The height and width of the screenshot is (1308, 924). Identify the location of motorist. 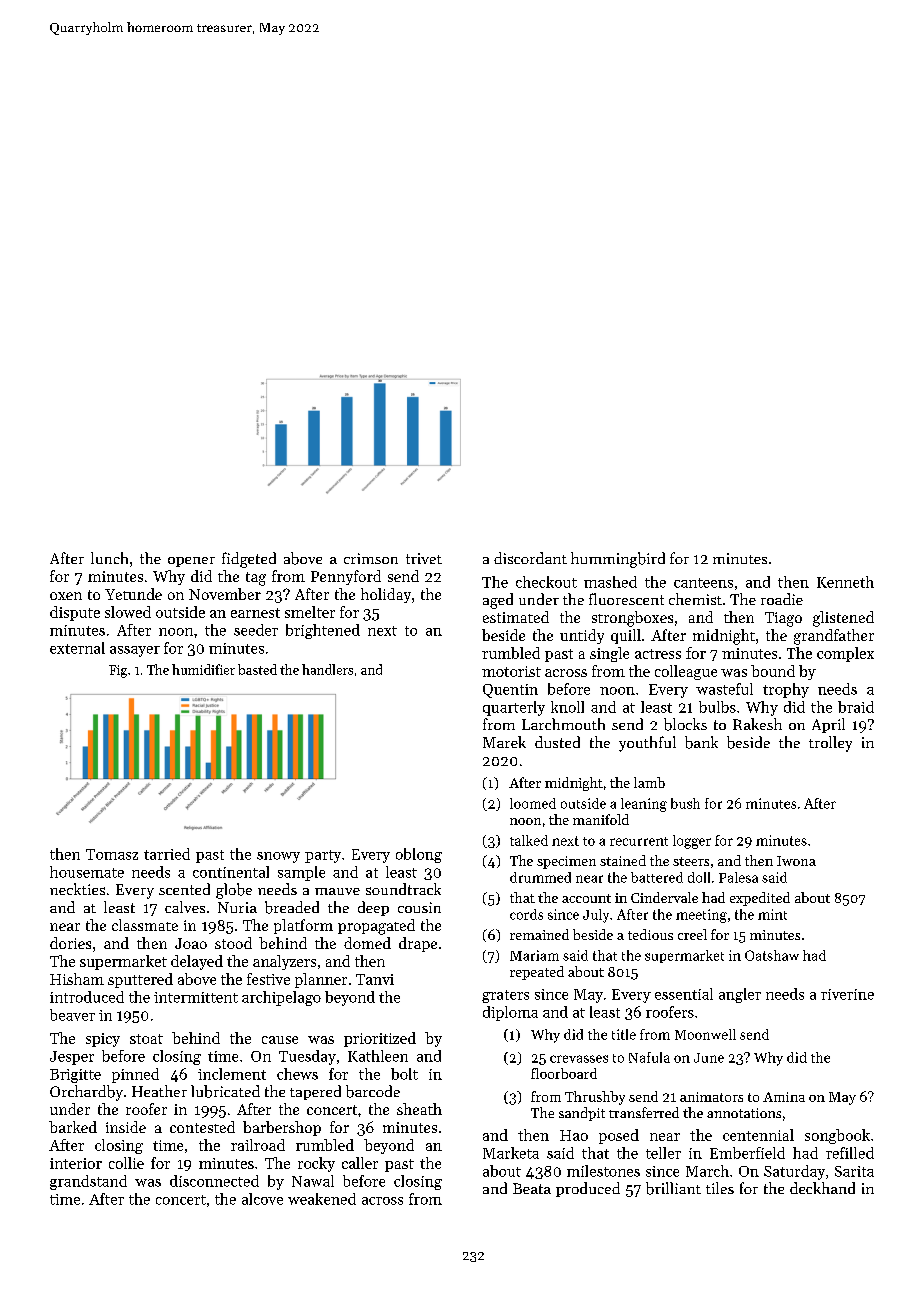
(511, 671).
